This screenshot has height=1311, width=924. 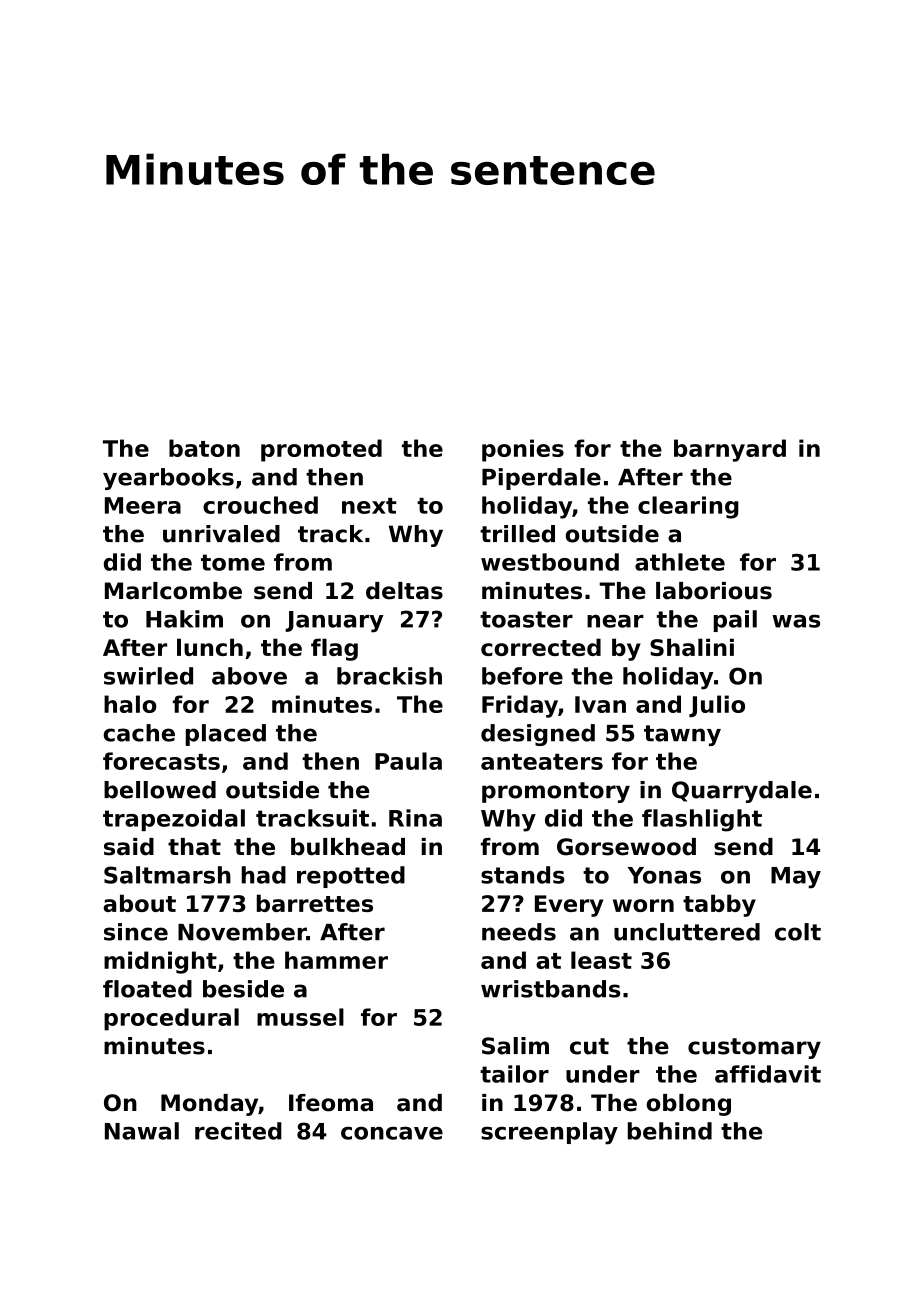 I want to click on mussel, so click(x=300, y=1017).
